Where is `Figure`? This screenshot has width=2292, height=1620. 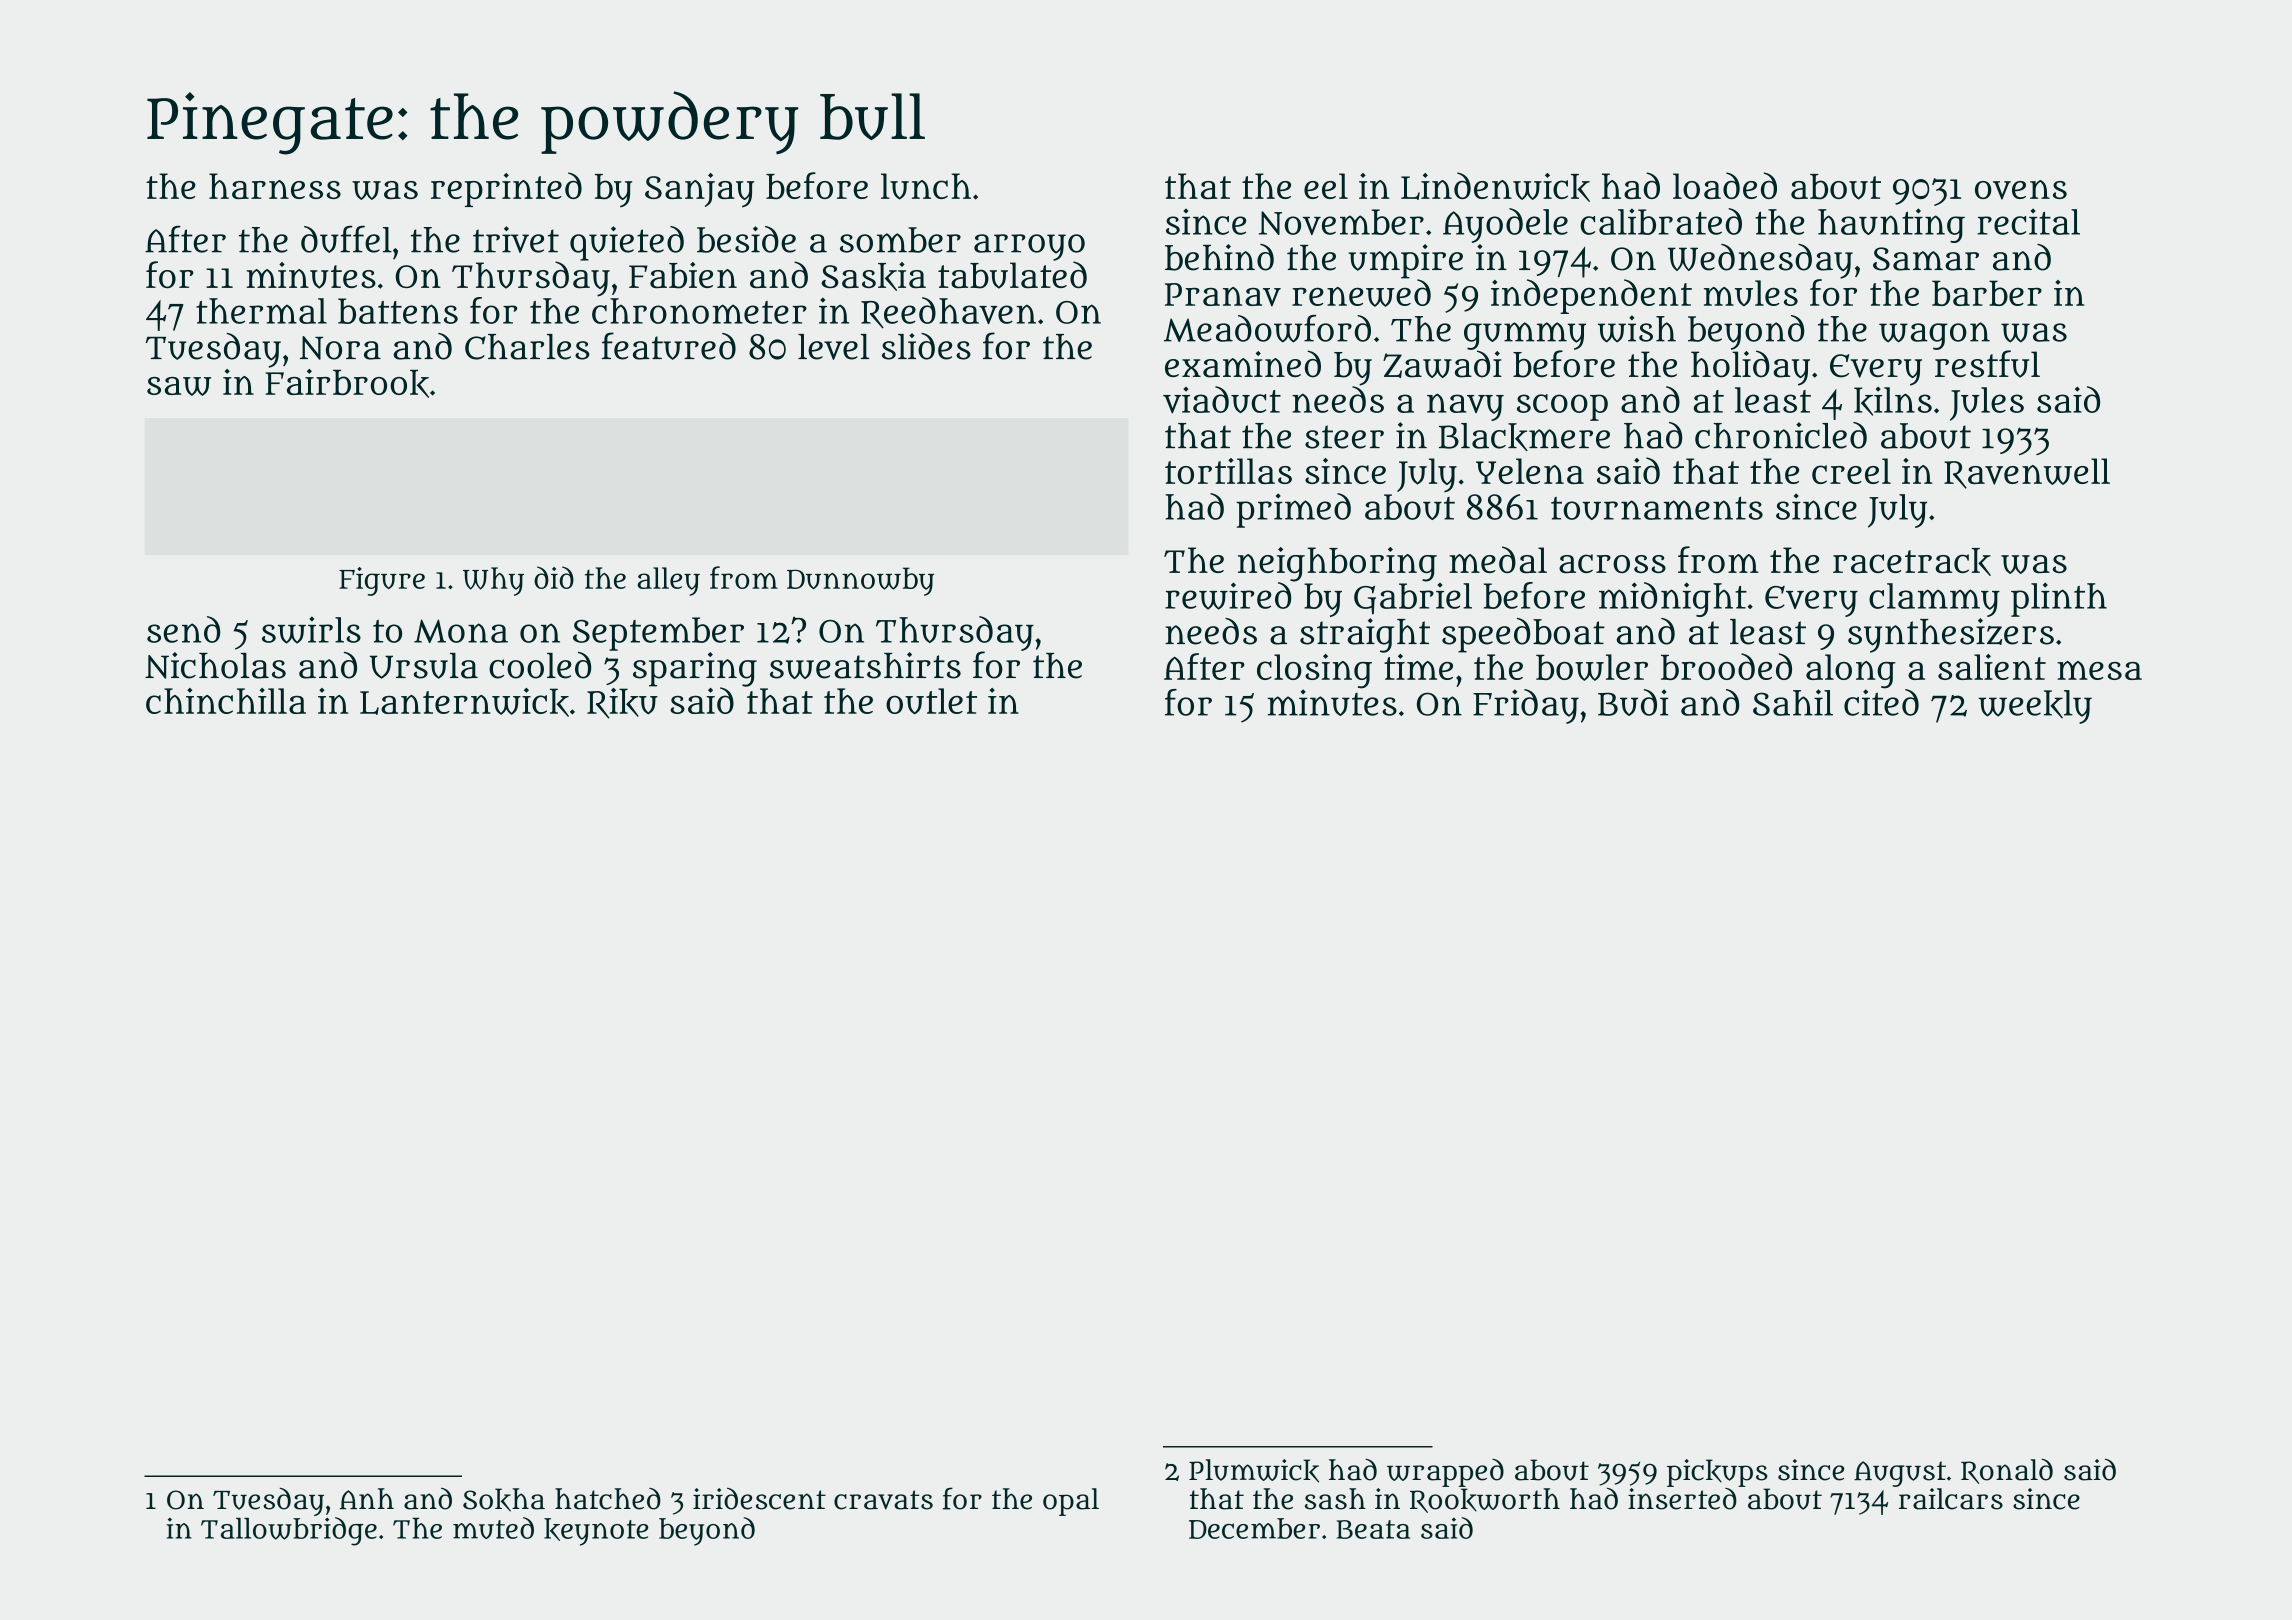
Figure is located at coordinates (382, 581).
